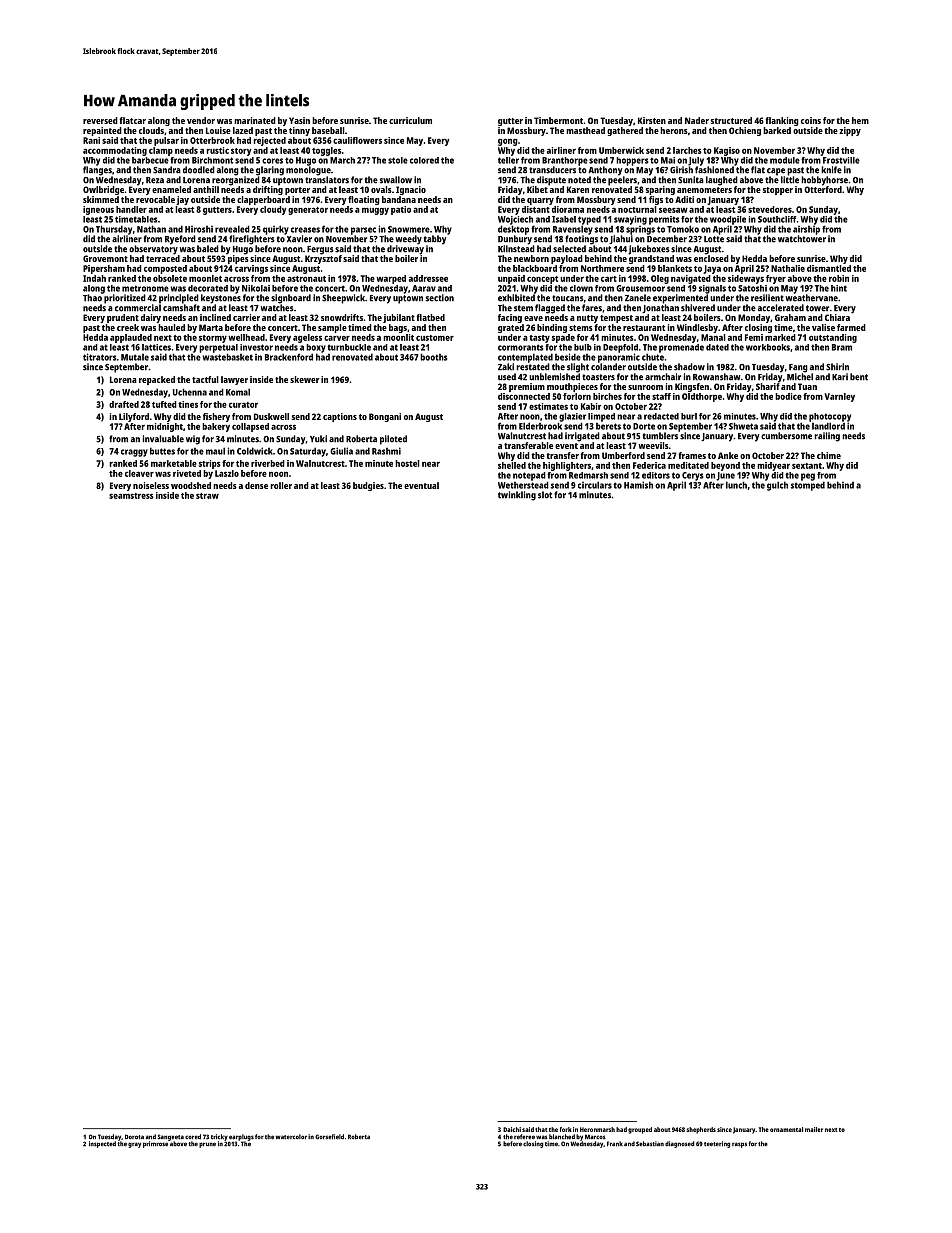 Image resolution: width=952 pixels, height=1233 pixels. Describe the element at coordinates (131, 496) in the screenshot. I see `seamstress` at that location.
